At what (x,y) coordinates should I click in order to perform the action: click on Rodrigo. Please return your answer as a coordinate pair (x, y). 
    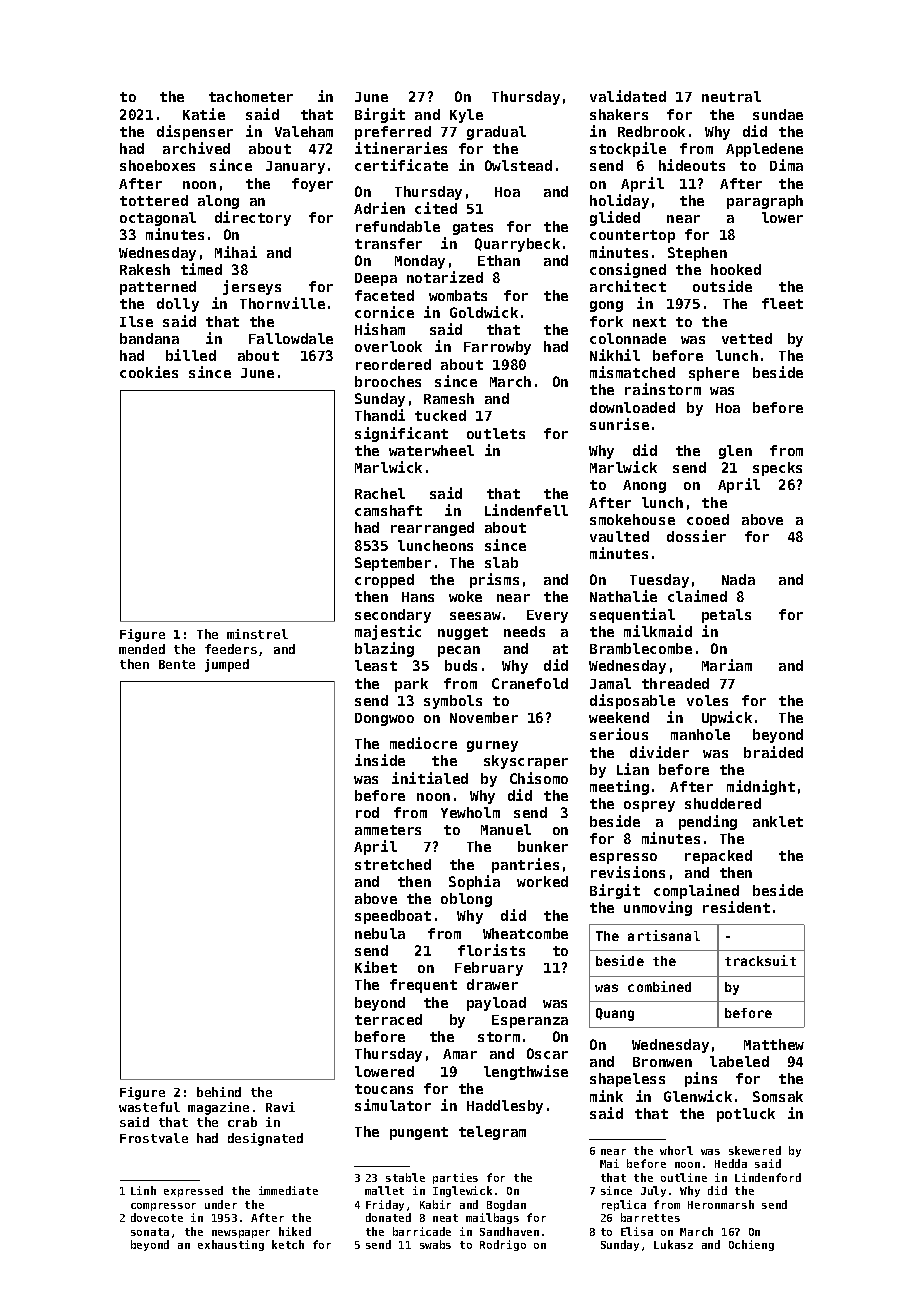
    Looking at the image, I should click on (503, 1245).
